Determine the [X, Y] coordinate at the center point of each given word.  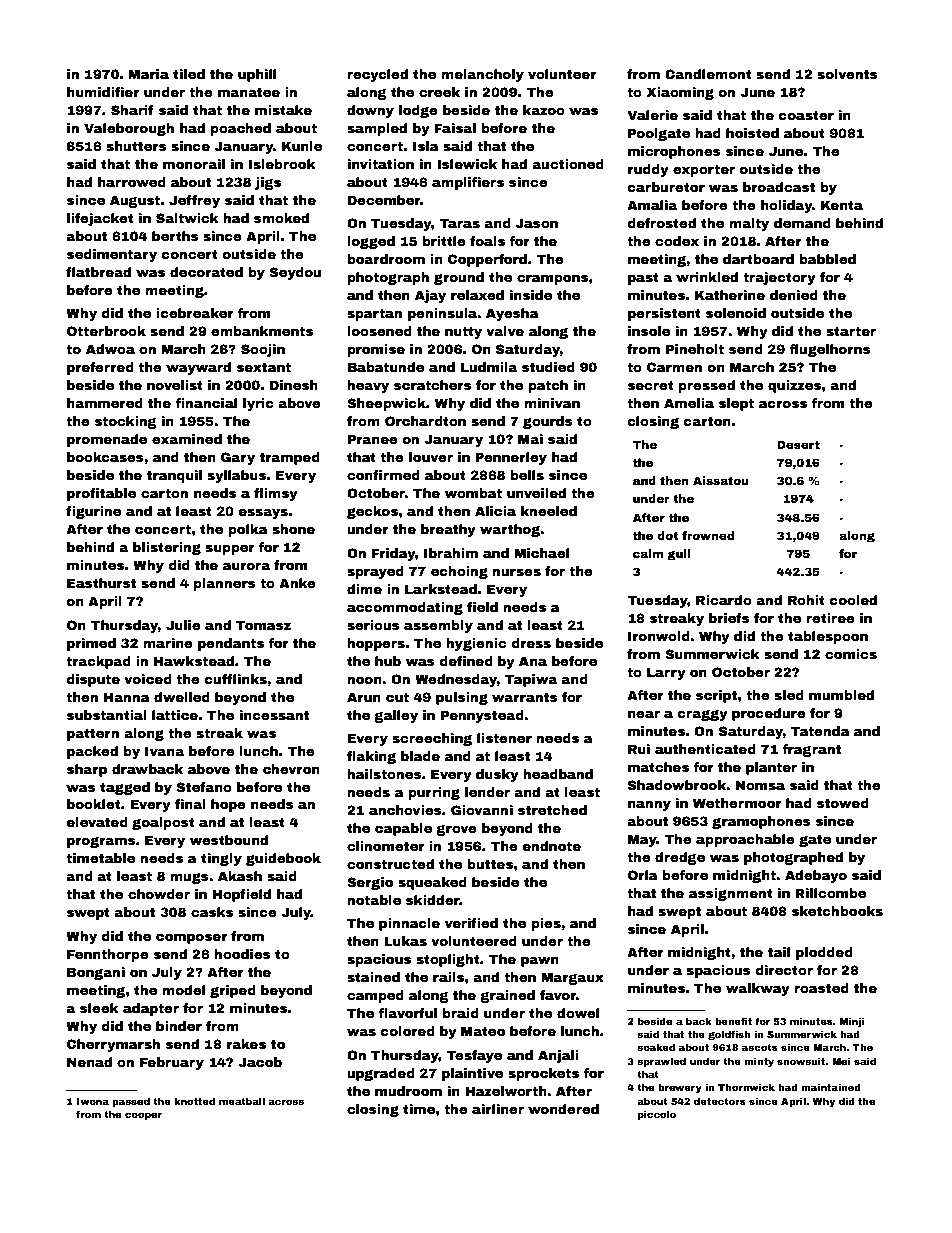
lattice [175, 715]
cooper [143, 1116]
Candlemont [708, 74]
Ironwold [659, 636]
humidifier [103, 92]
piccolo [657, 1115]
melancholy [482, 75]
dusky [497, 775]
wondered [563, 1109]
